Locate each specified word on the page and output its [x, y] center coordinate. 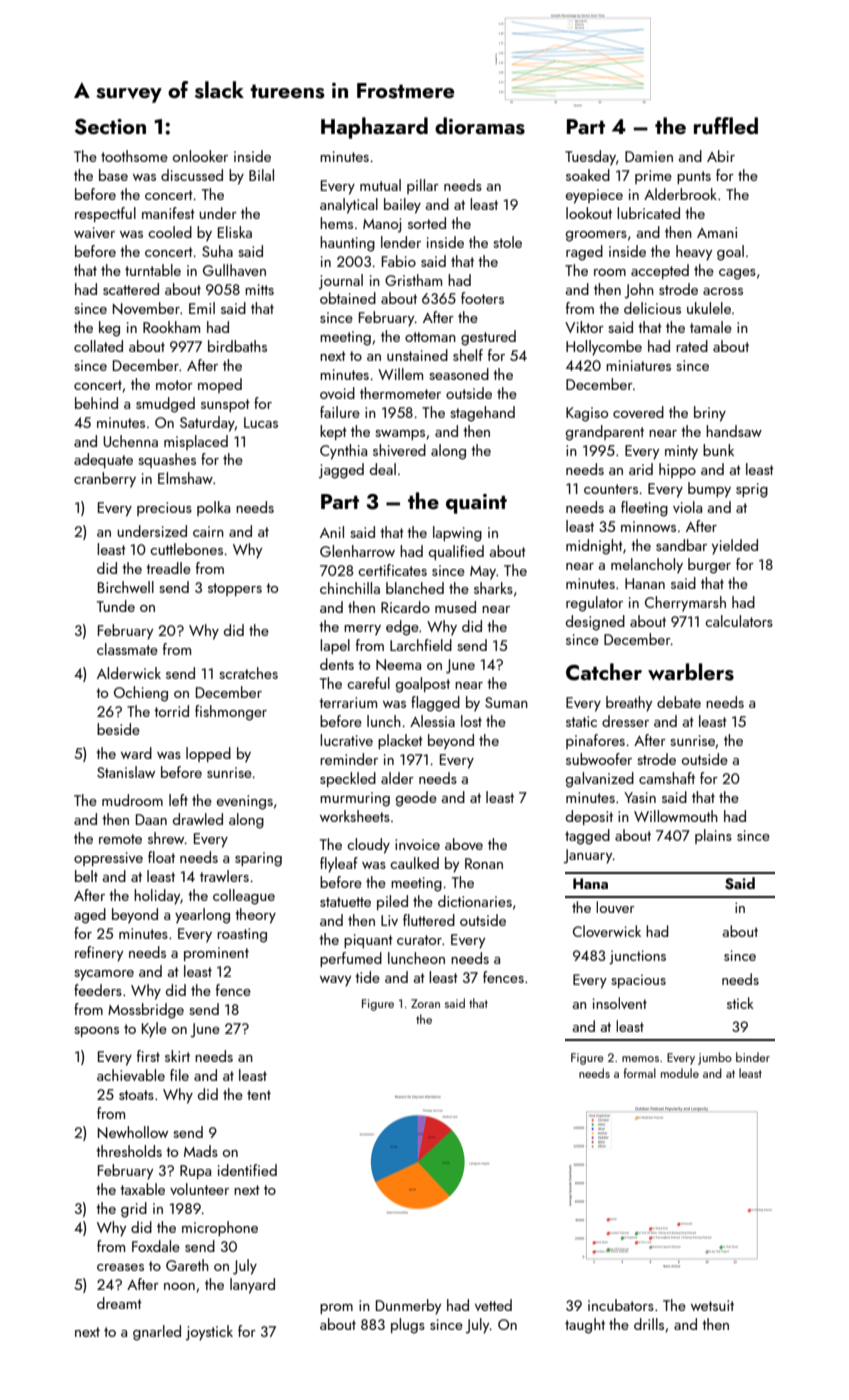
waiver [94, 232]
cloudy [368, 846]
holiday [157, 897]
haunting [347, 244]
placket [400, 741]
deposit [589, 817]
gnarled [157, 1333]
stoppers [235, 589]
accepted [660, 271]
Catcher [604, 672]
